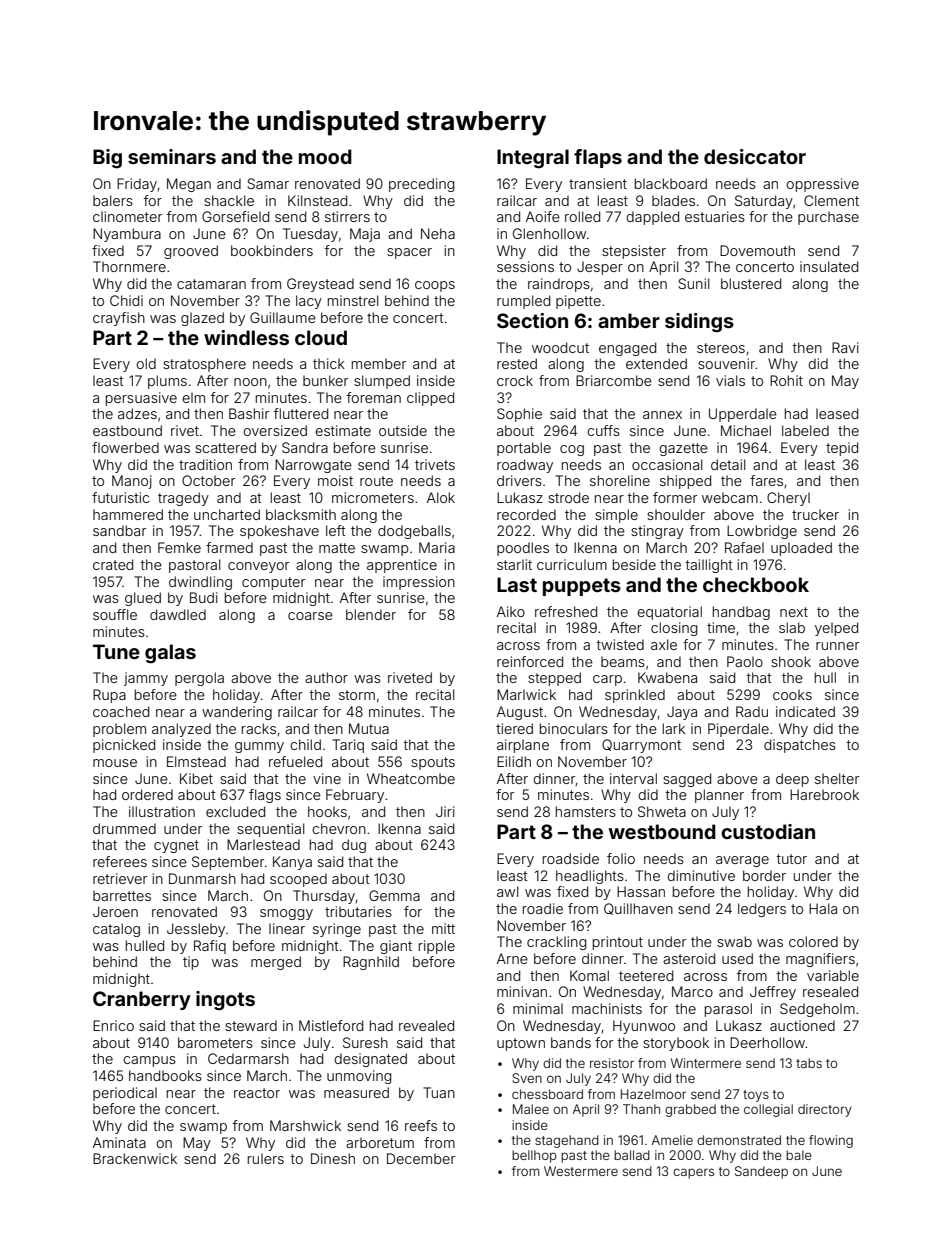 Image resolution: width=952 pixels, height=1233 pixels. I want to click on flowing, so click(831, 1141).
